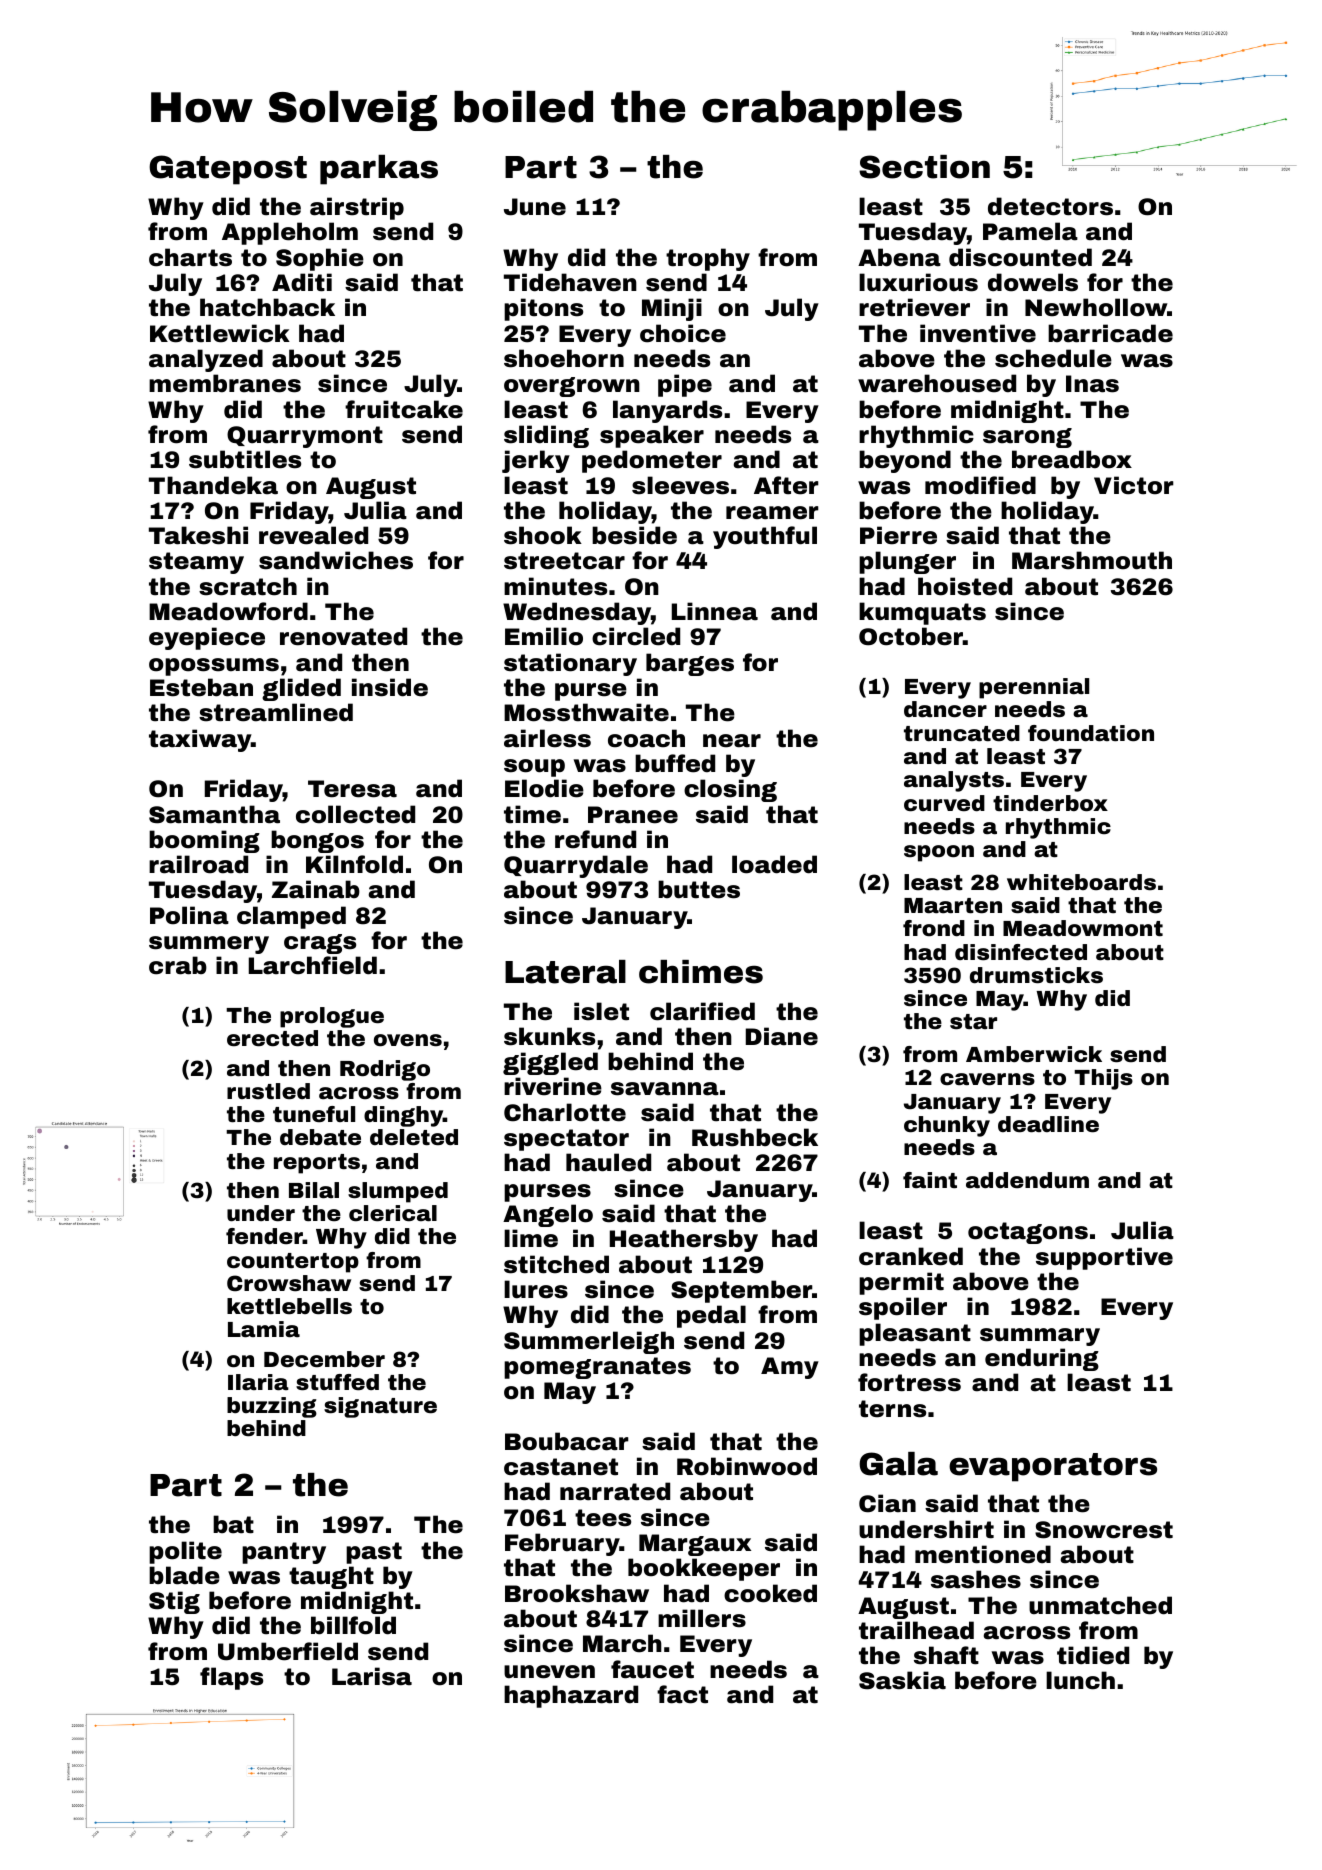  I want to click on whiteboards, so click(1081, 882).
